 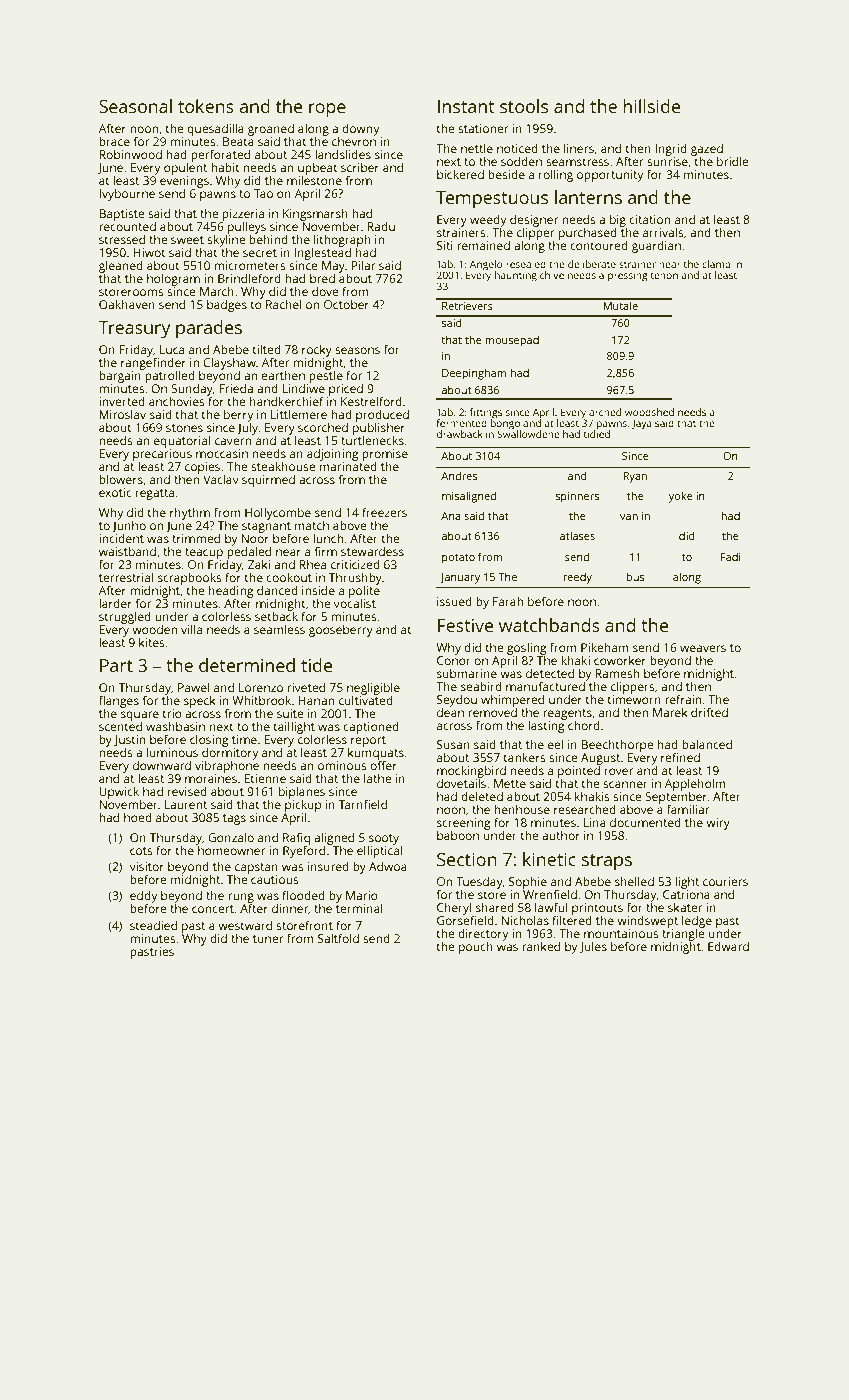 What do you see at coordinates (476, 948) in the screenshot?
I see `pouch` at bounding box center [476, 948].
